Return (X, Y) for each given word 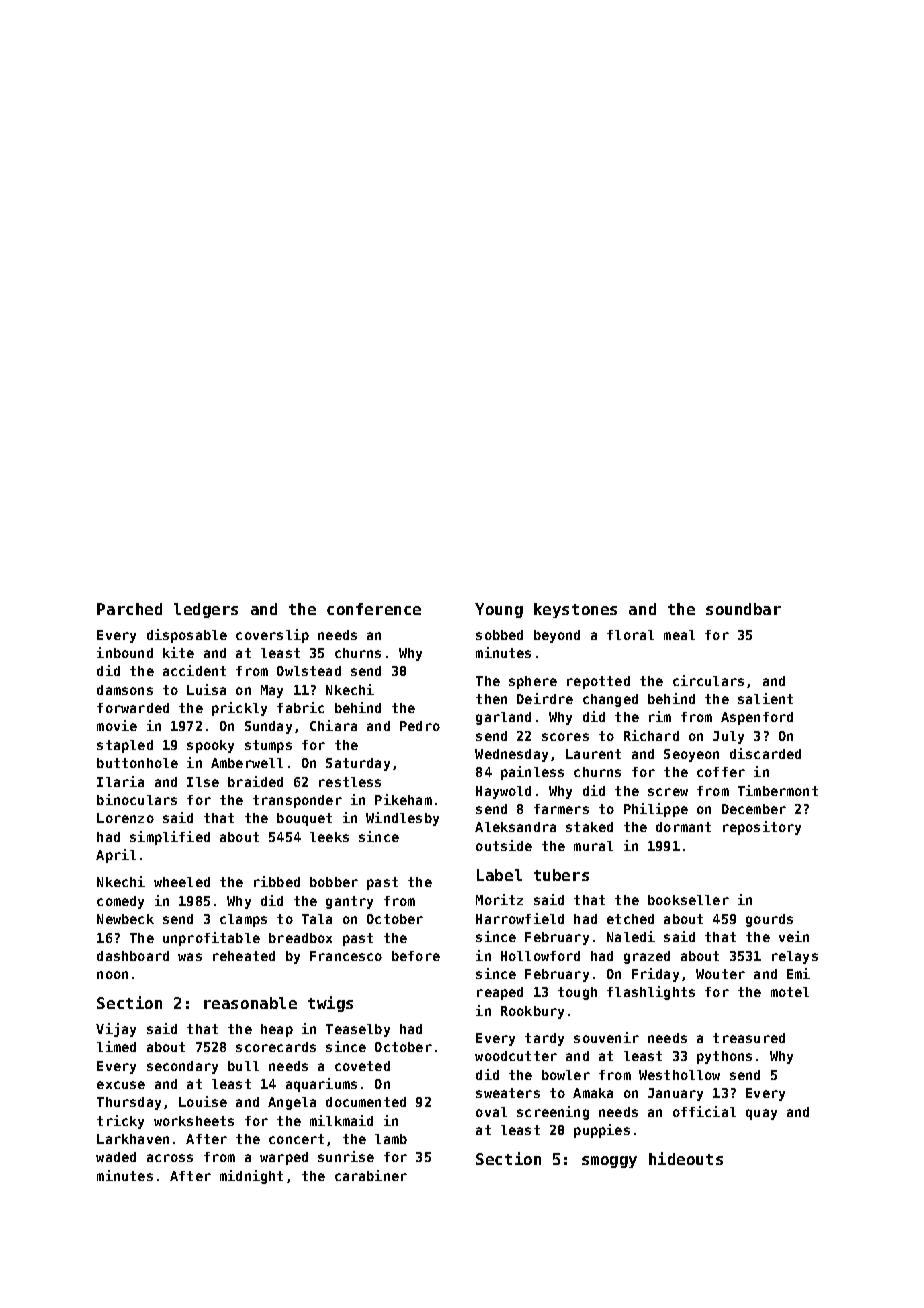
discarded (765, 753)
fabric (300, 707)
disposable (187, 636)
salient (765, 698)
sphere (533, 682)
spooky (210, 746)
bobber (334, 882)
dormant (683, 827)
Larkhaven (133, 1139)
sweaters (508, 1093)
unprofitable (211, 939)
